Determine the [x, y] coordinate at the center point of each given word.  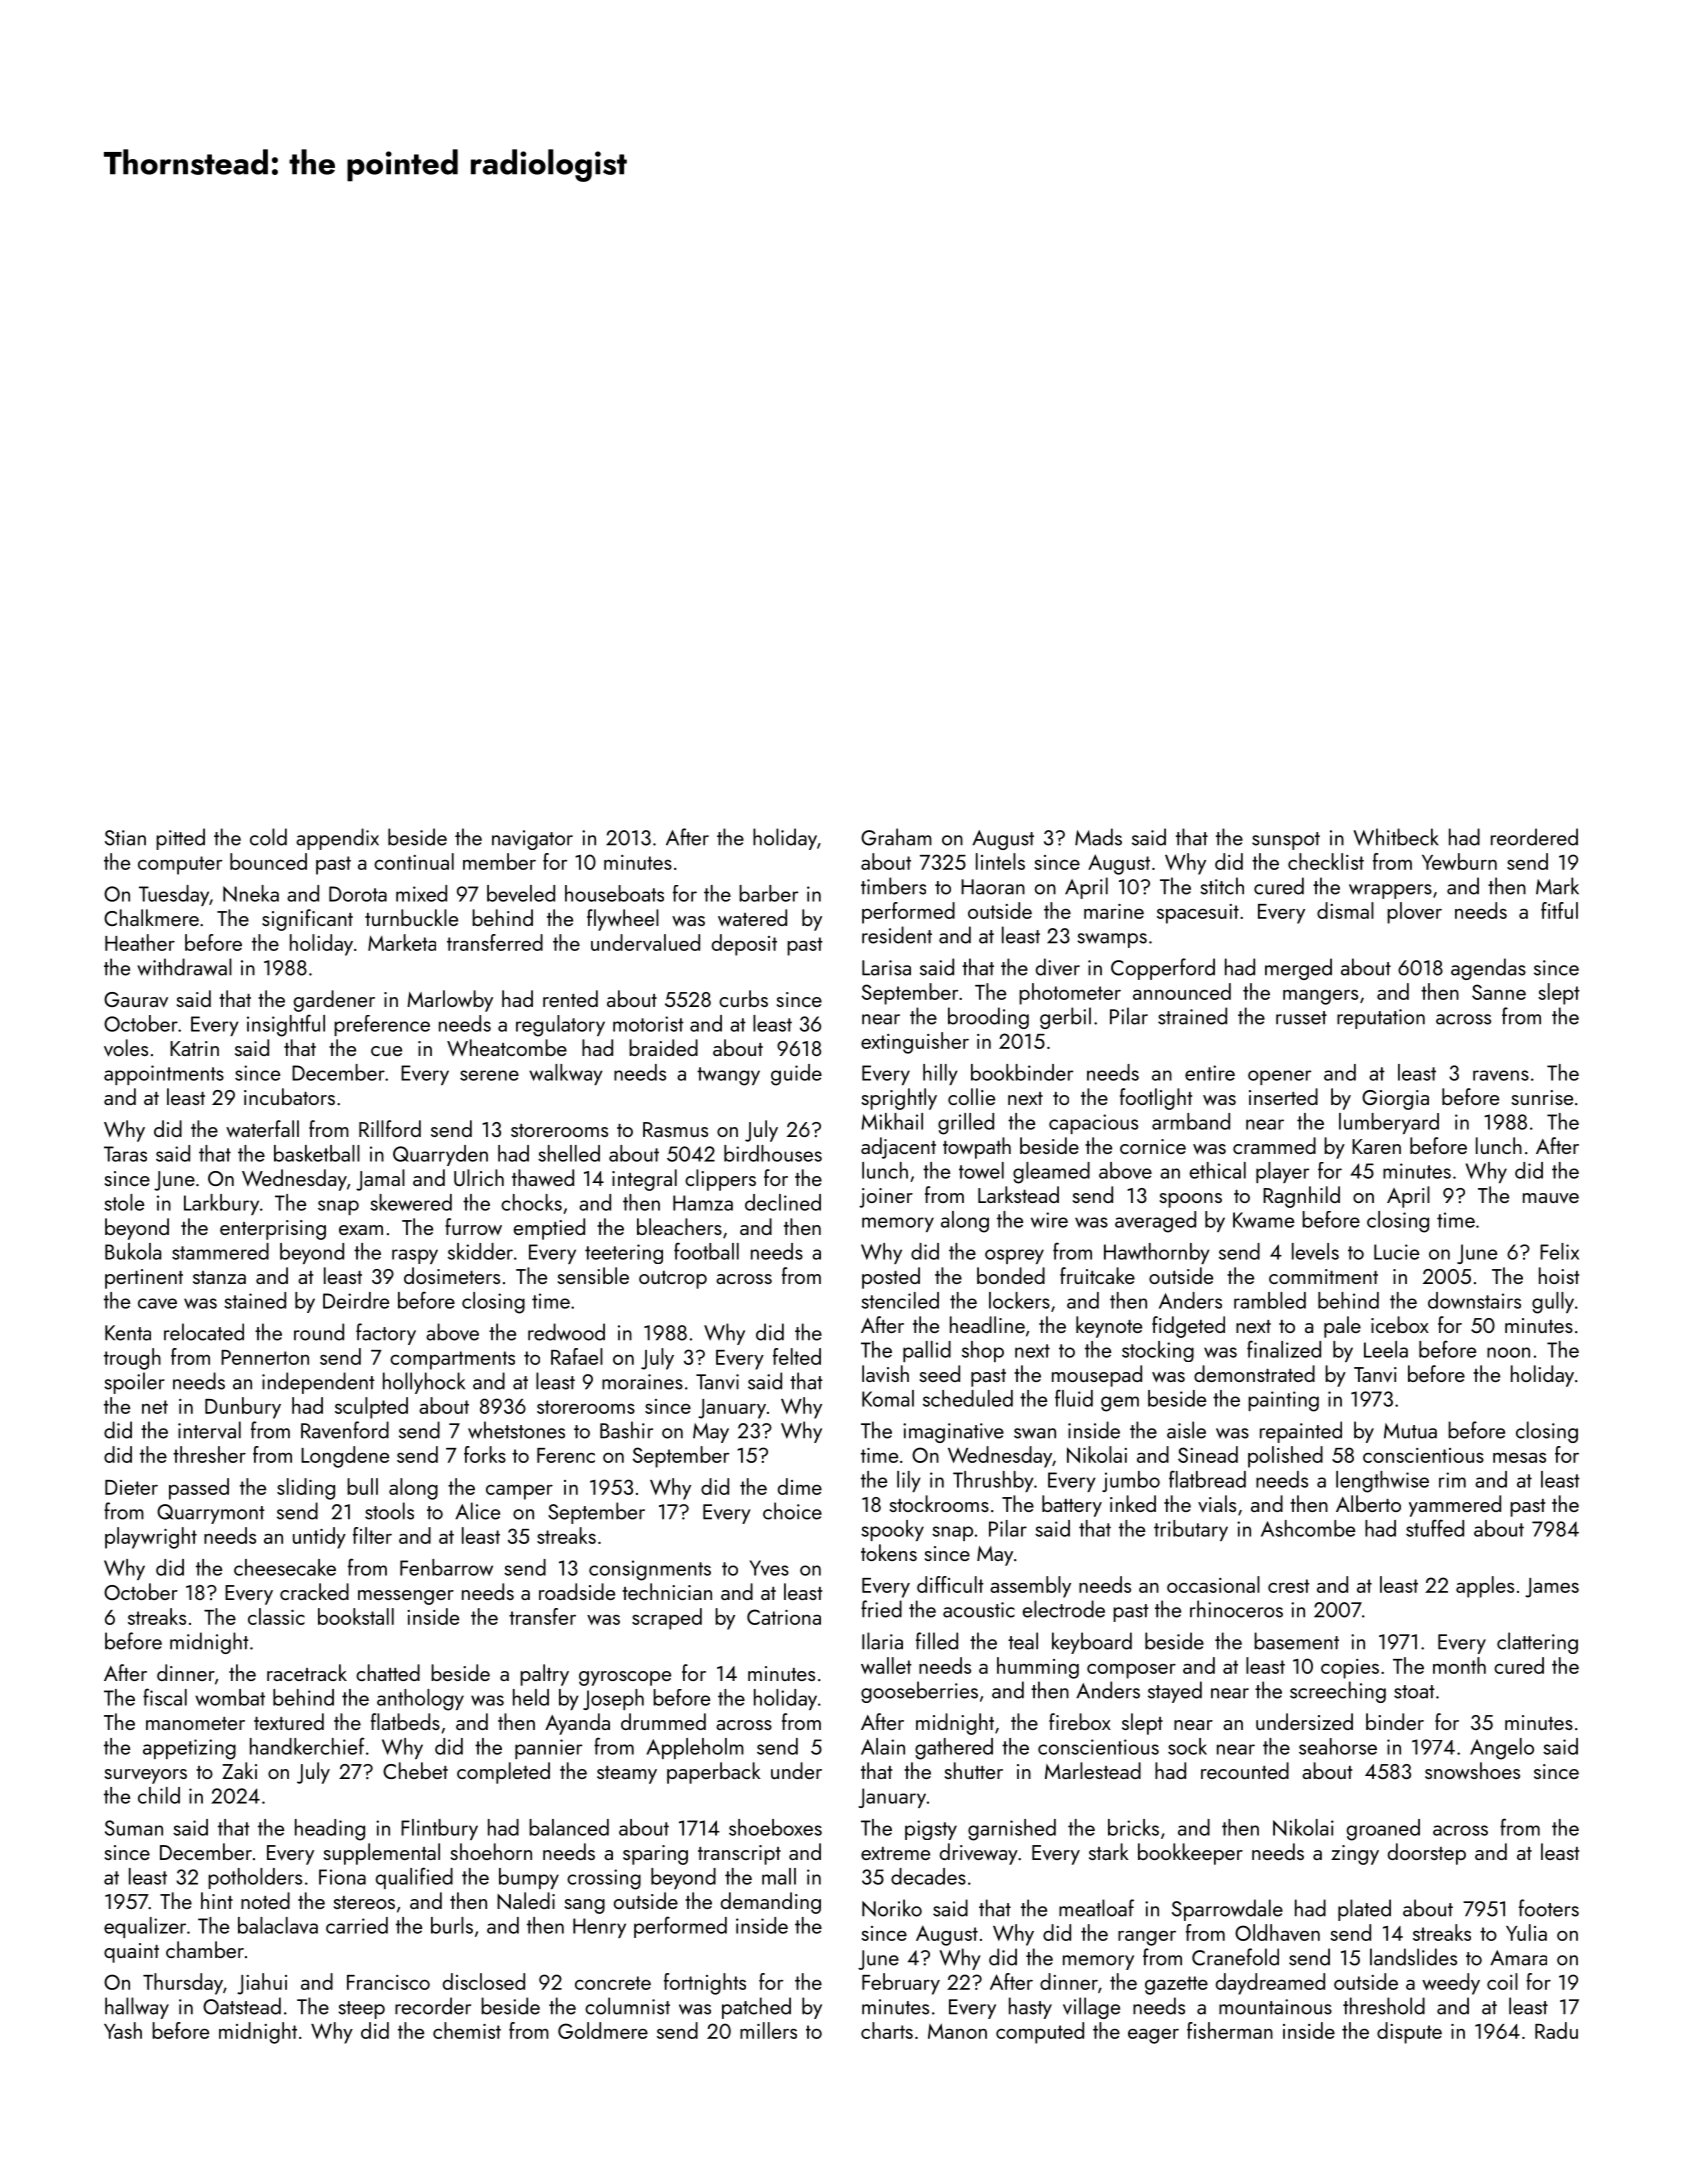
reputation [1381, 1019]
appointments [164, 1075]
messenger [406, 1597]
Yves [769, 1568]
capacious [1093, 1124]
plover [1414, 913]
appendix [337, 839]
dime [800, 1486]
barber [768, 893]
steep [361, 2010]
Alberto [1368, 1503]
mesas [1519, 1458]
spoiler [134, 1383]
